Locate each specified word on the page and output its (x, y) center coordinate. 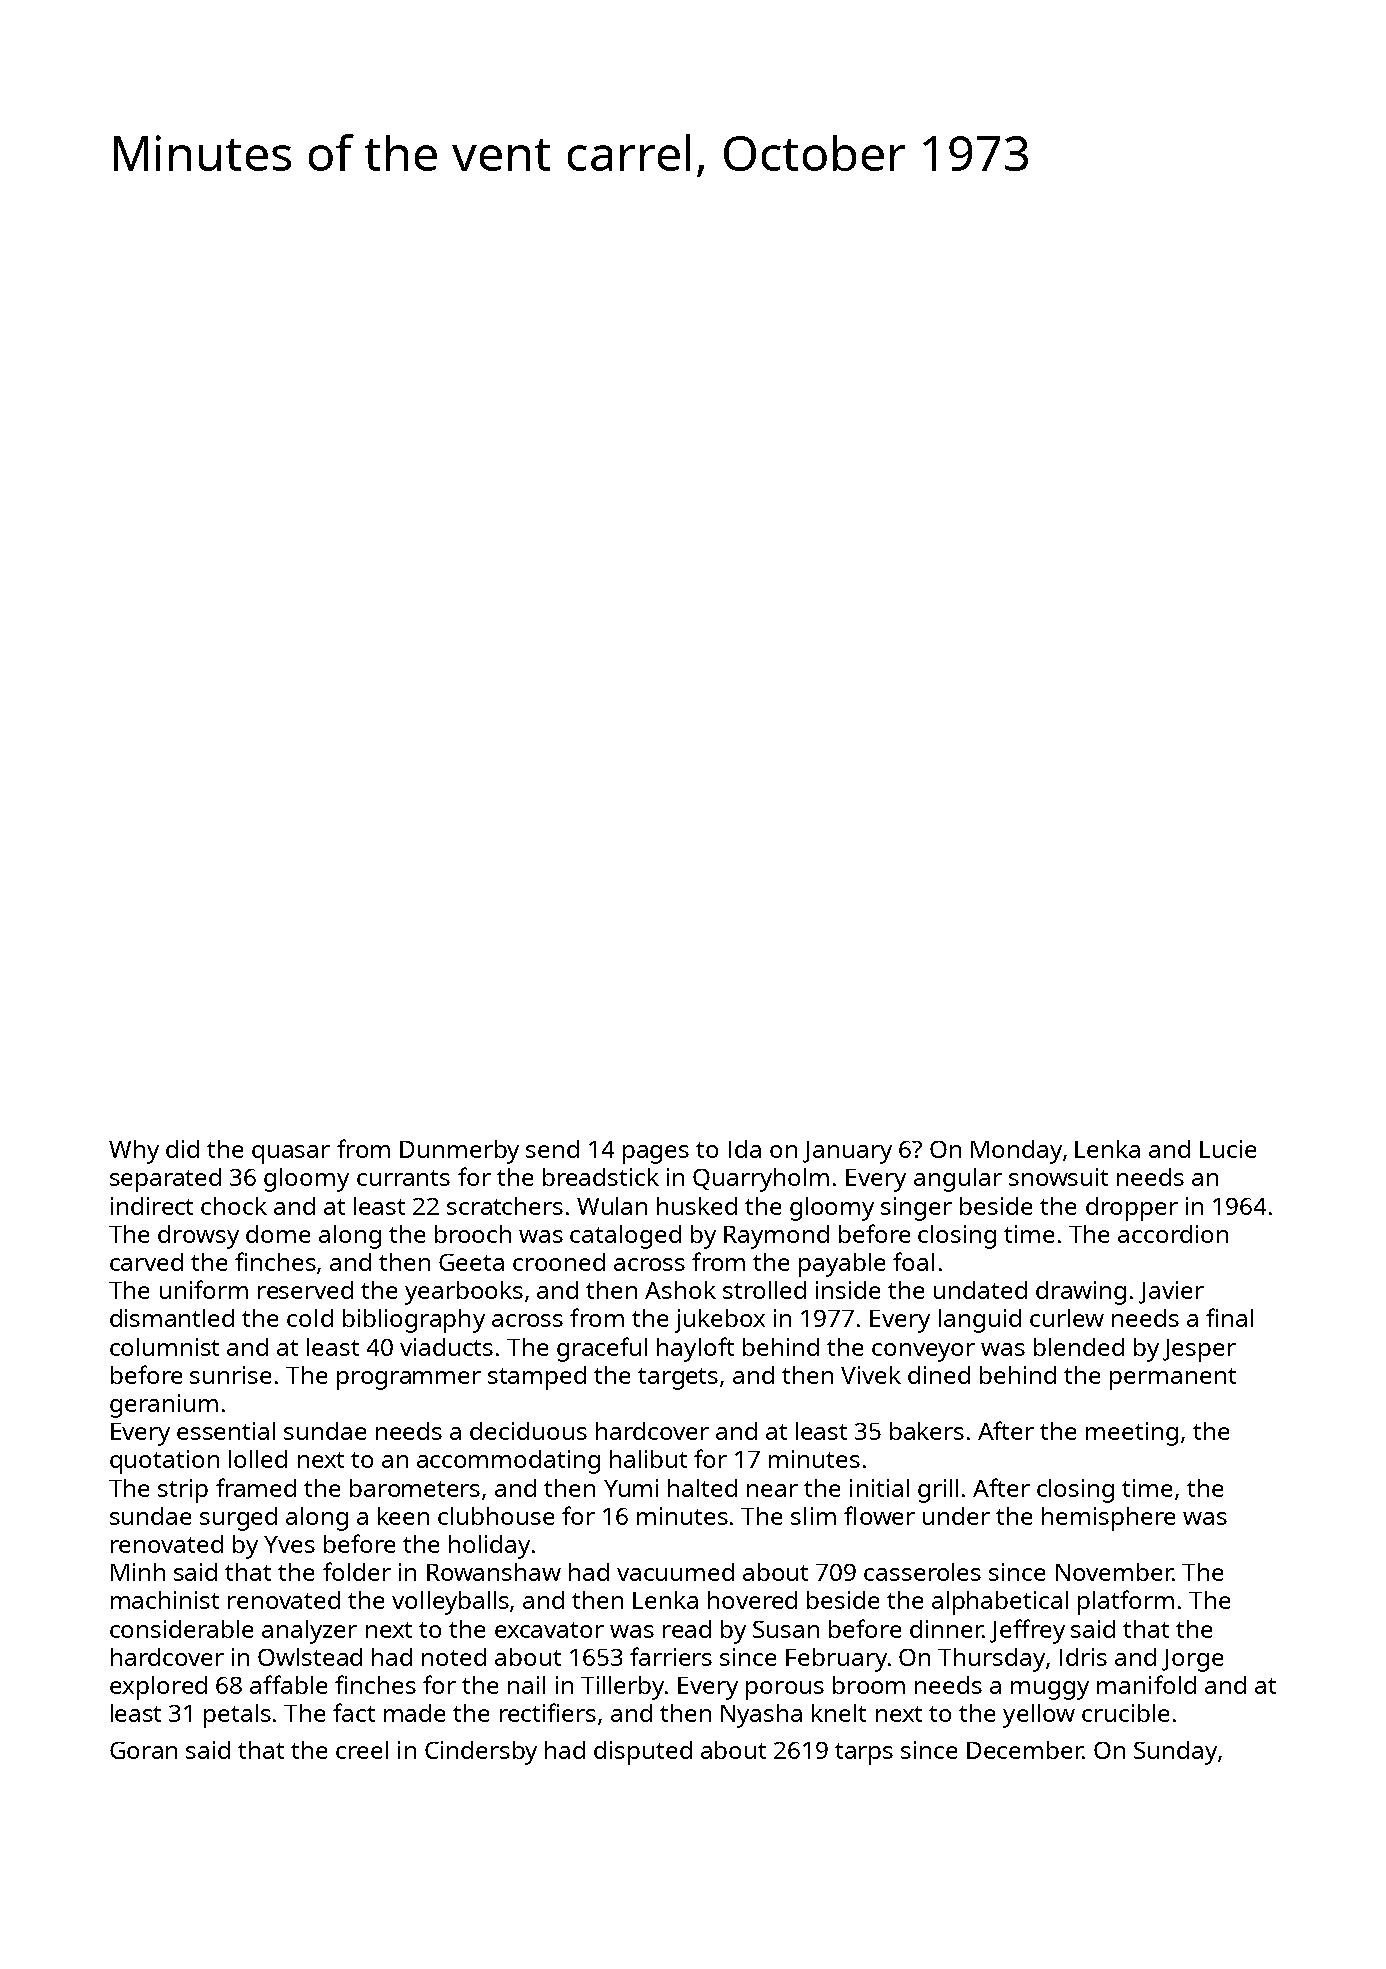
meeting (1132, 1434)
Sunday (1175, 1753)
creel (362, 1750)
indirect (152, 1206)
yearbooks (464, 1293)
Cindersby (481, 1753)
